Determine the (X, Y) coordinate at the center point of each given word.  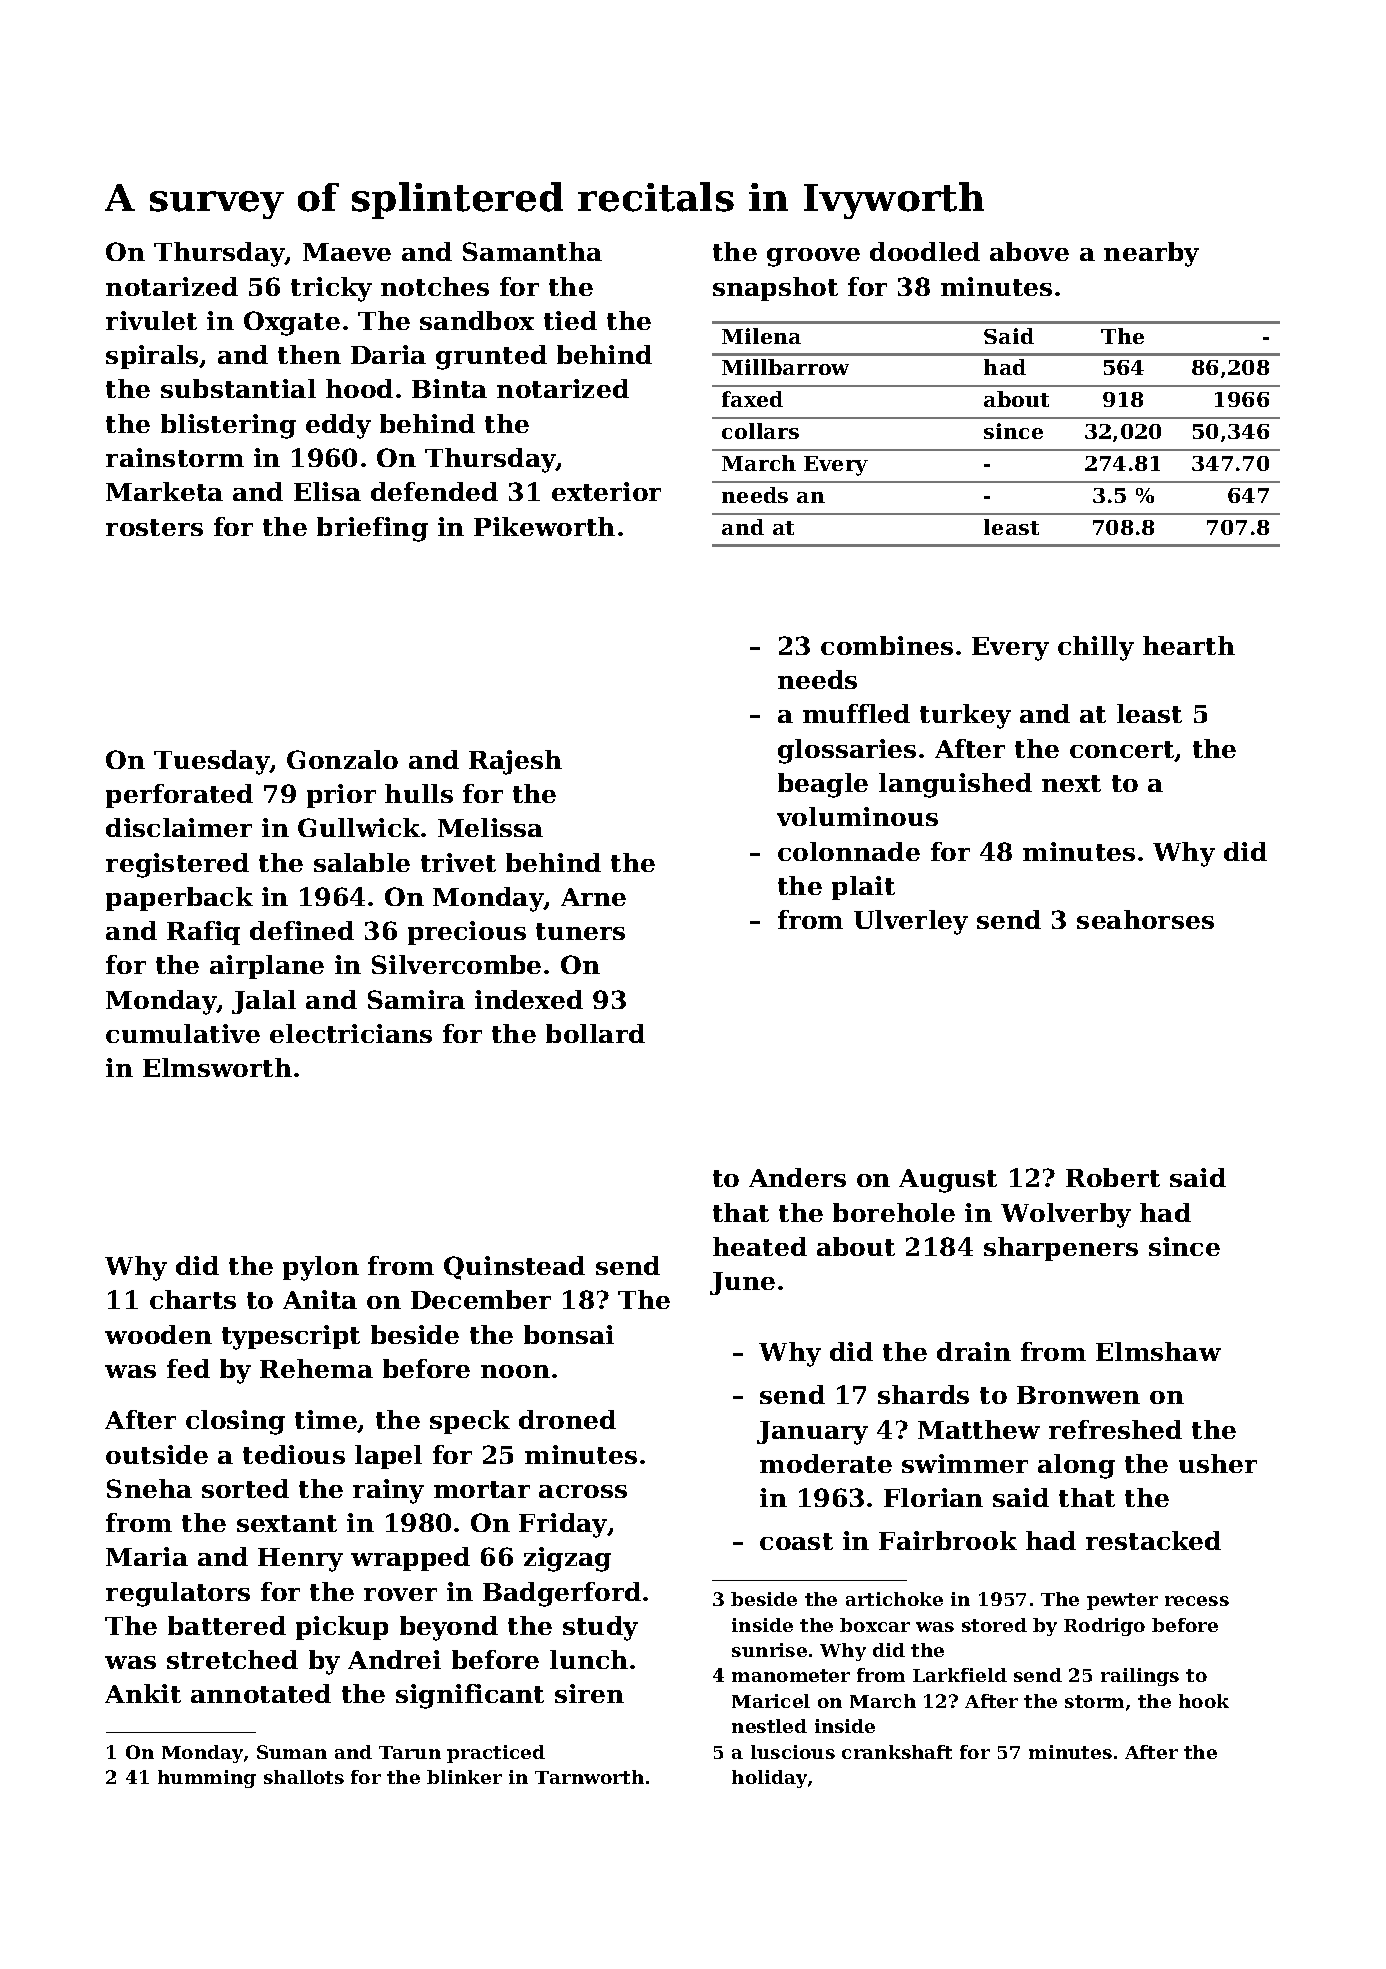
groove (813, 257)
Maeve (347, 252)
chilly (1096, 648)
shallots (304, 1777)
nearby (1151, 254)
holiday (769, 1779)
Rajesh (515, 762)
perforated (179, 796)
